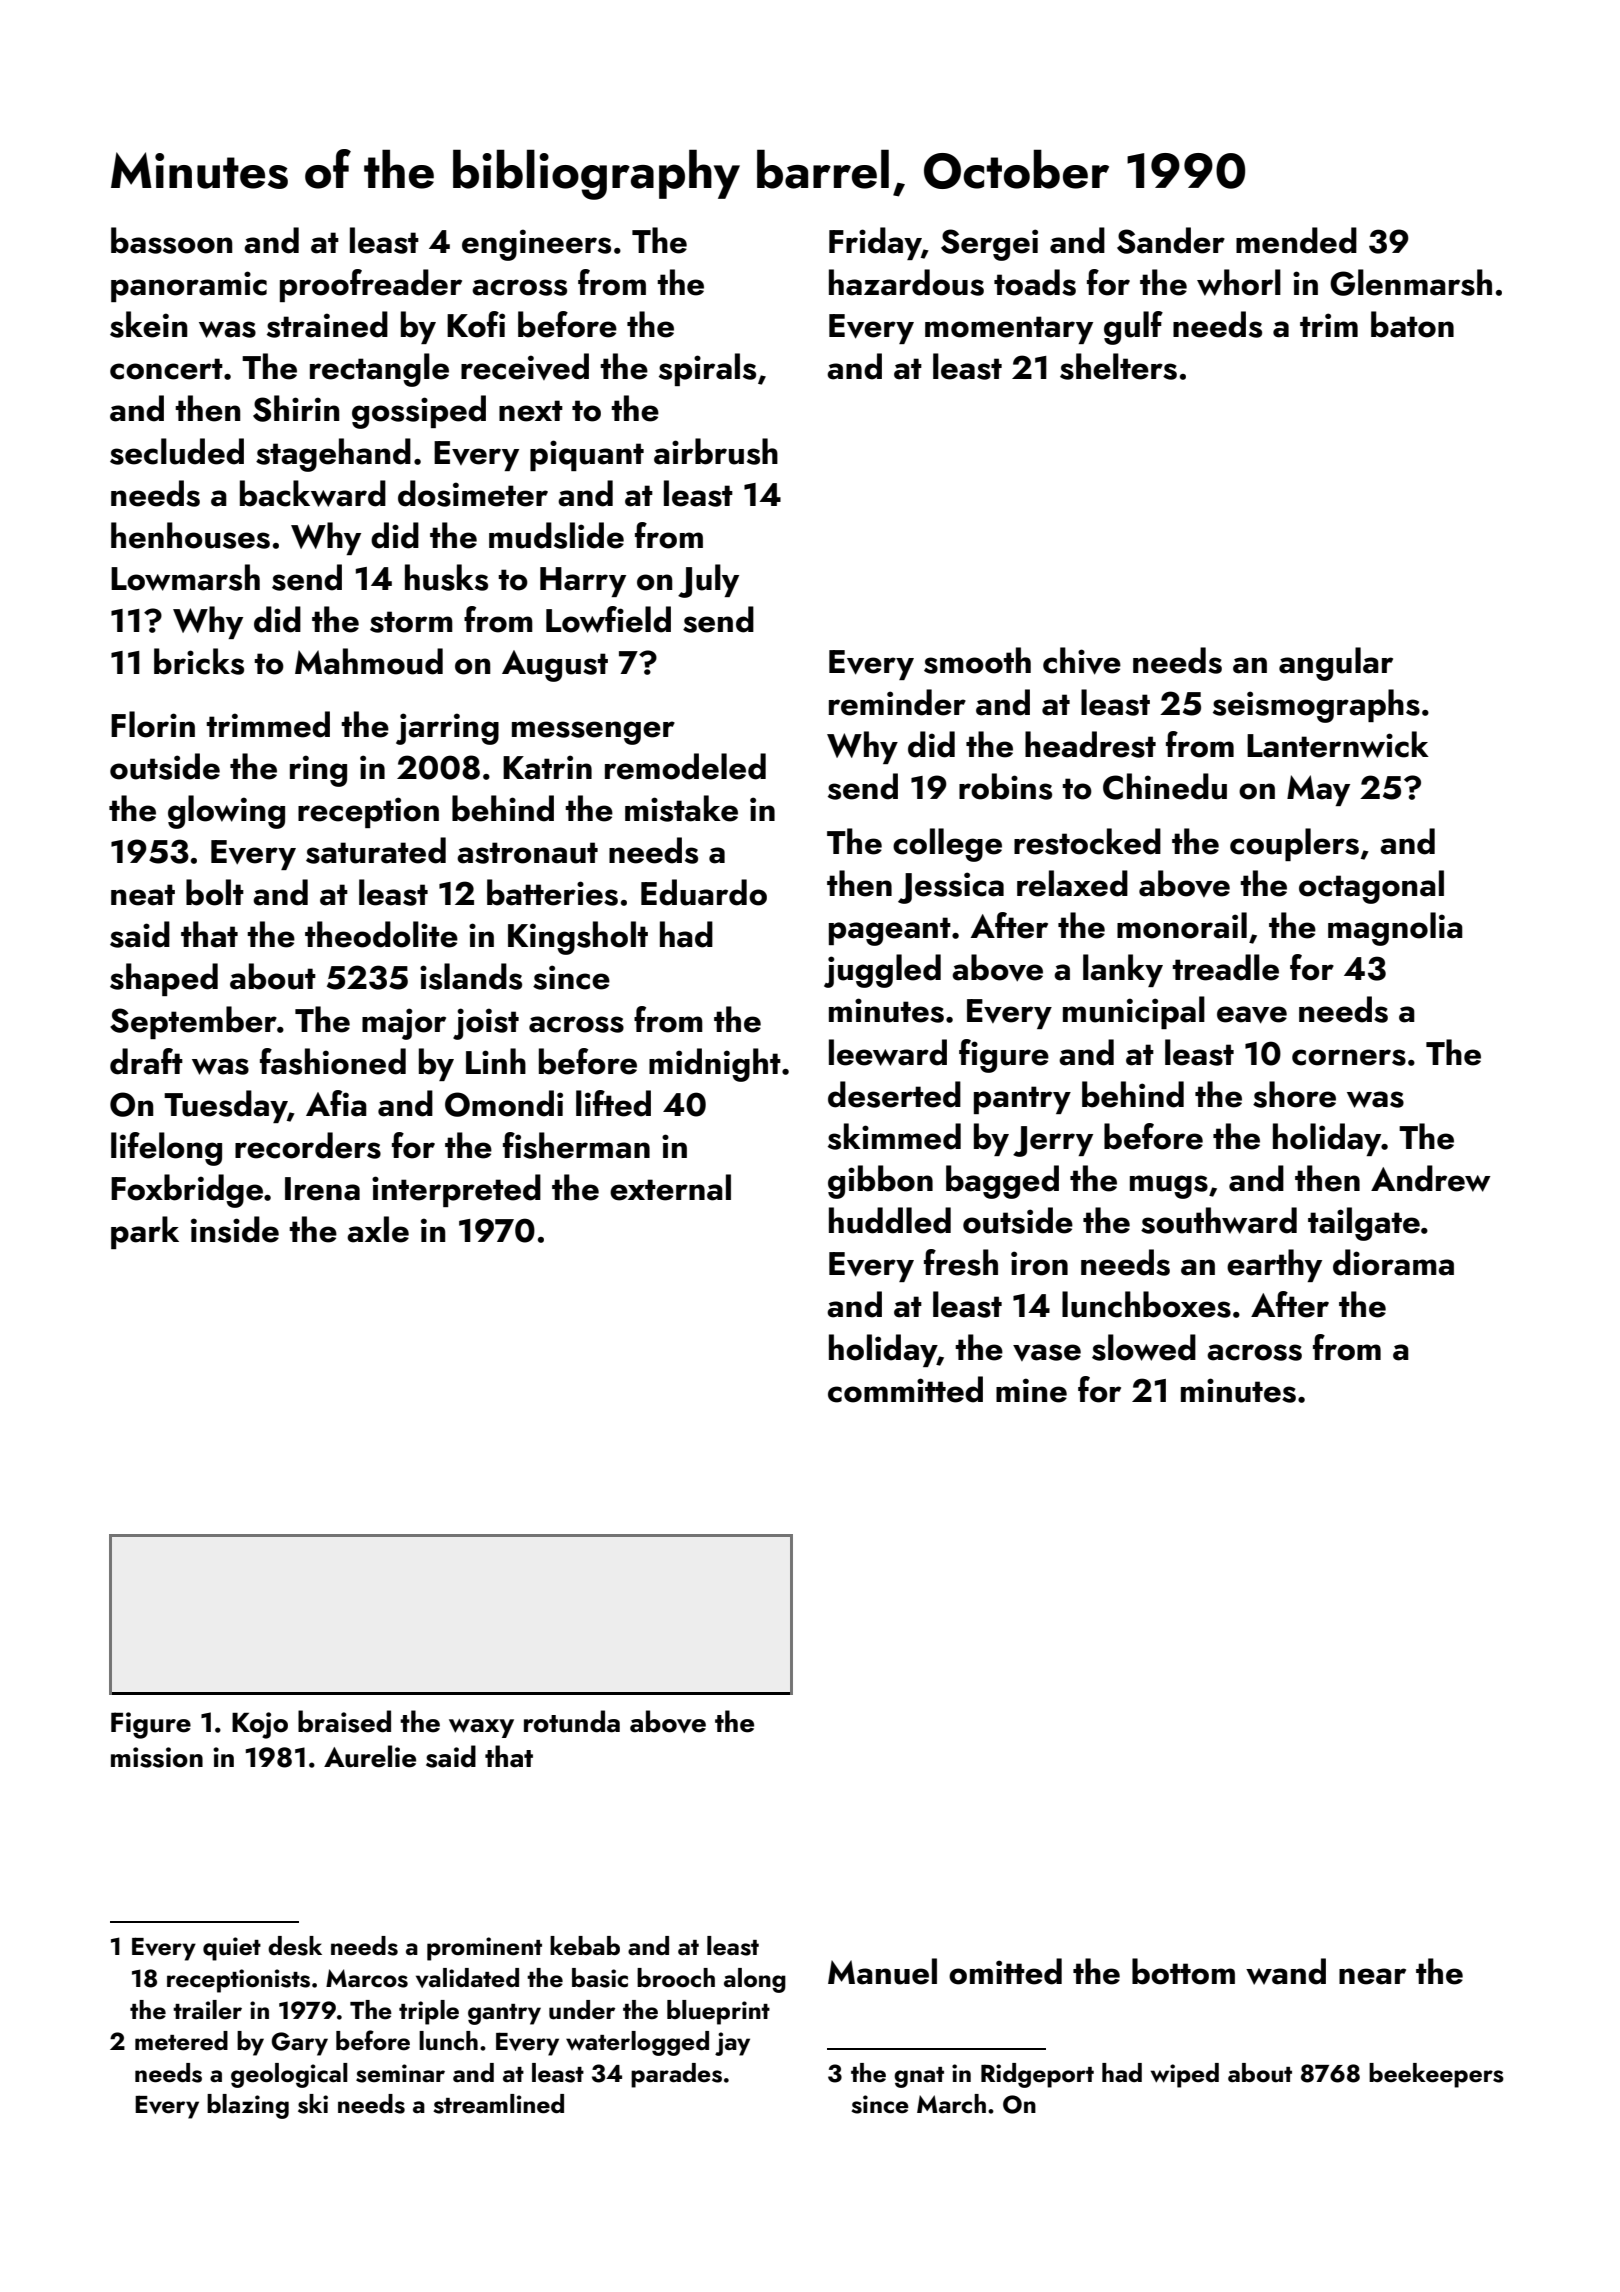  I want to click on major, so click(404, 1024).
